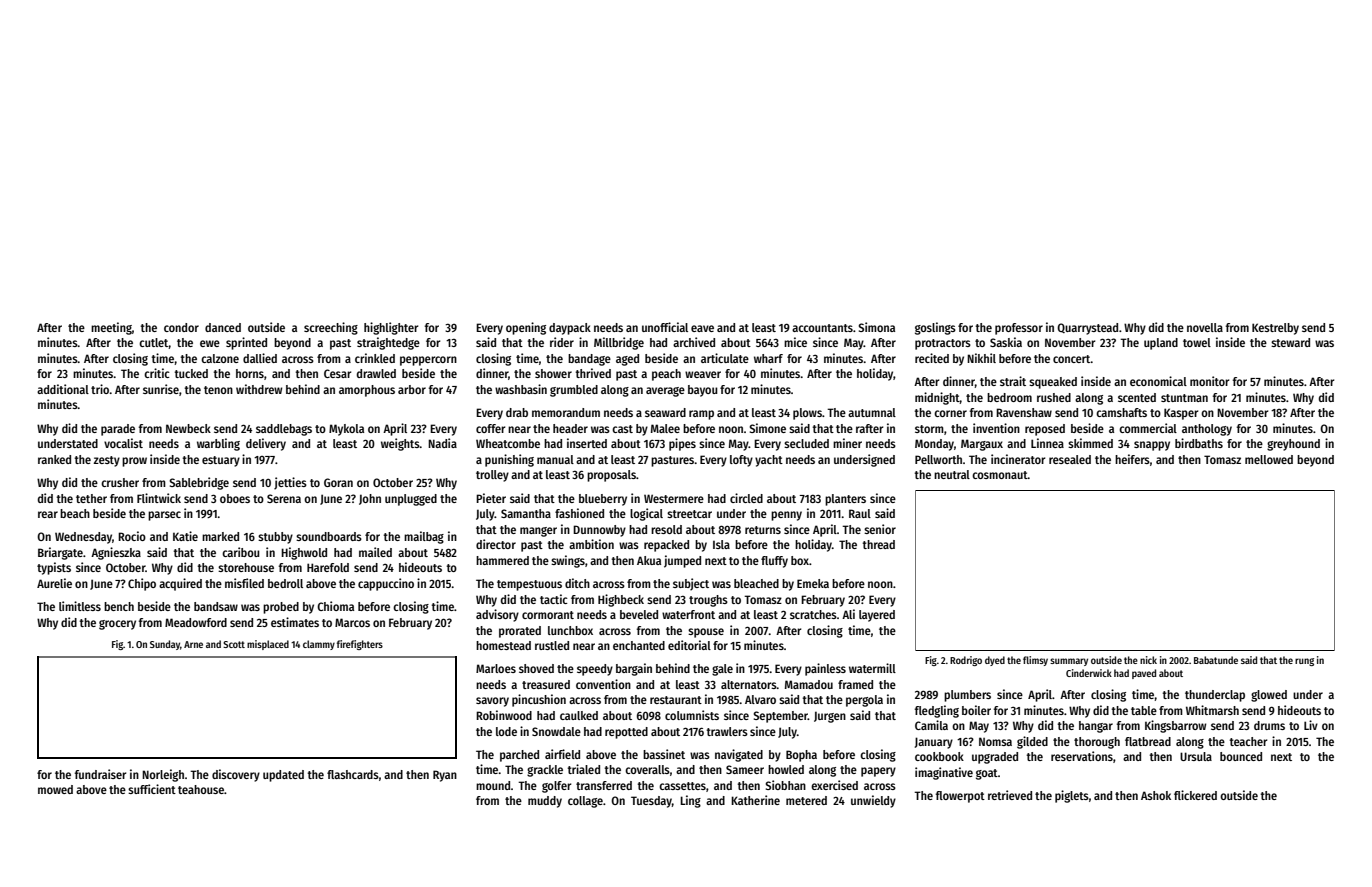 The image size is (1372, 887). Describe the element at coordinates (1019, 329) in the screenshot. I see `professor` at that location.
